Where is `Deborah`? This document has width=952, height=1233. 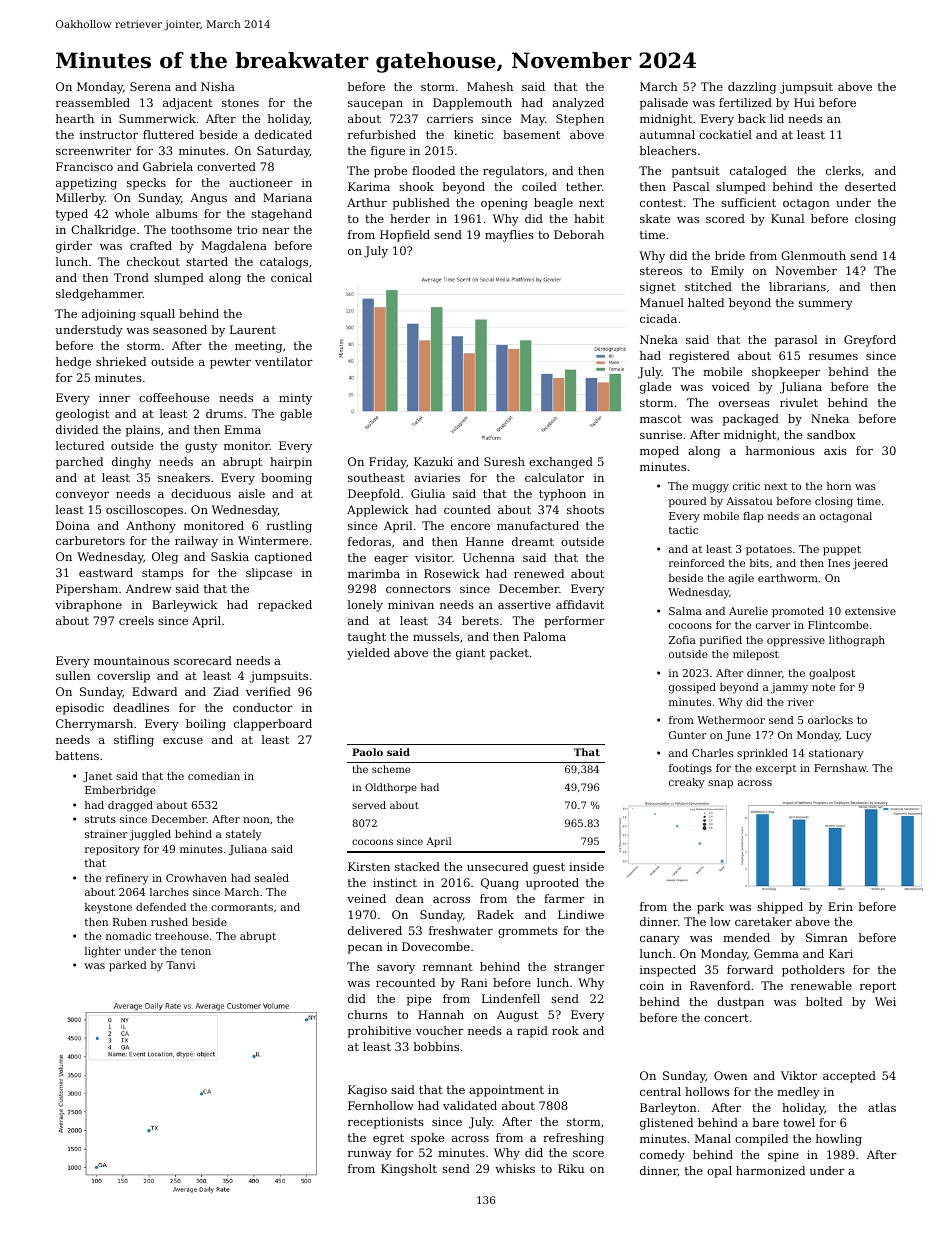 Deborah is located at coordinates (579, 234).
